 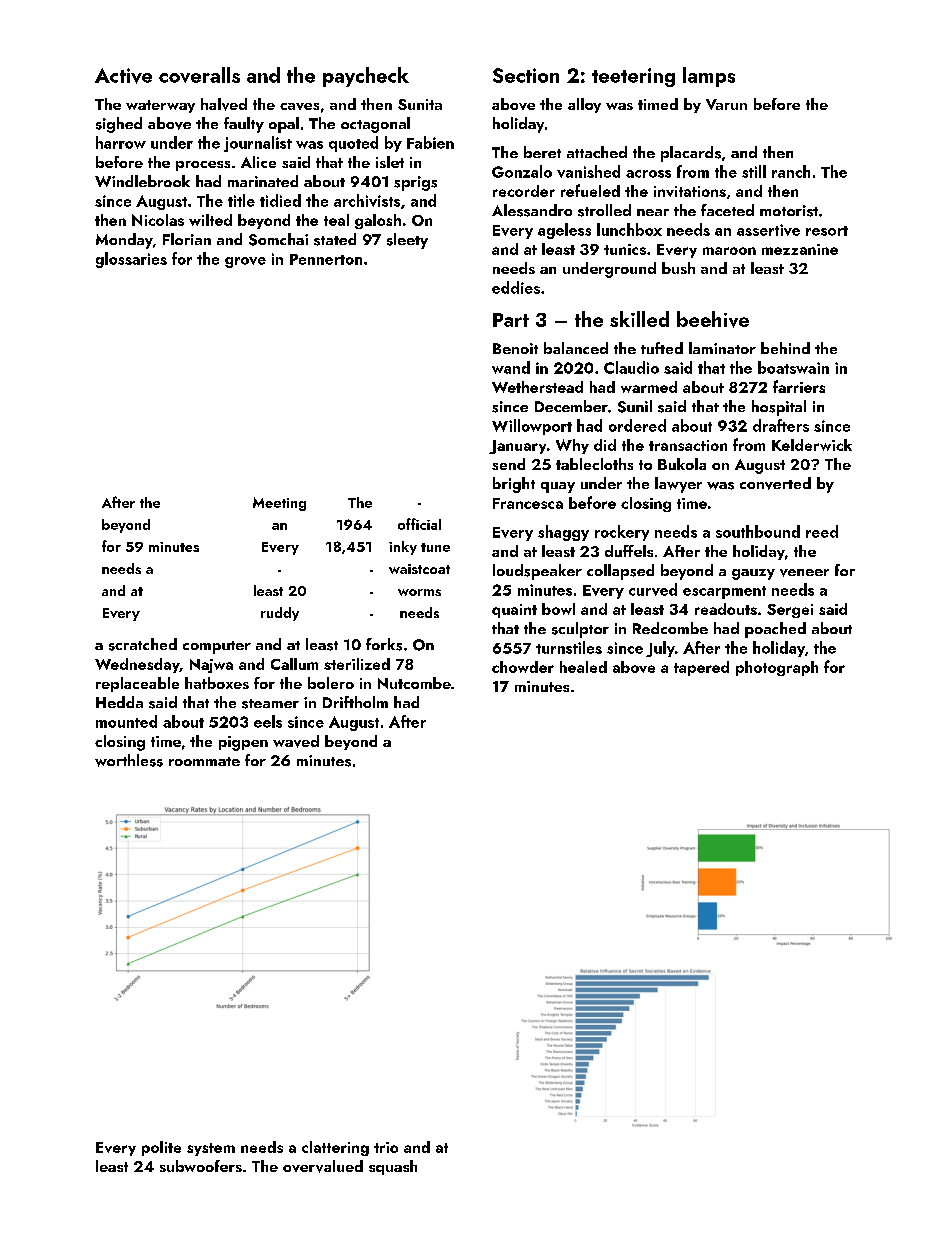 What do you see at coordinates (701, 668) in the document?
I see `tapered` at bounding box center [701, 668].
